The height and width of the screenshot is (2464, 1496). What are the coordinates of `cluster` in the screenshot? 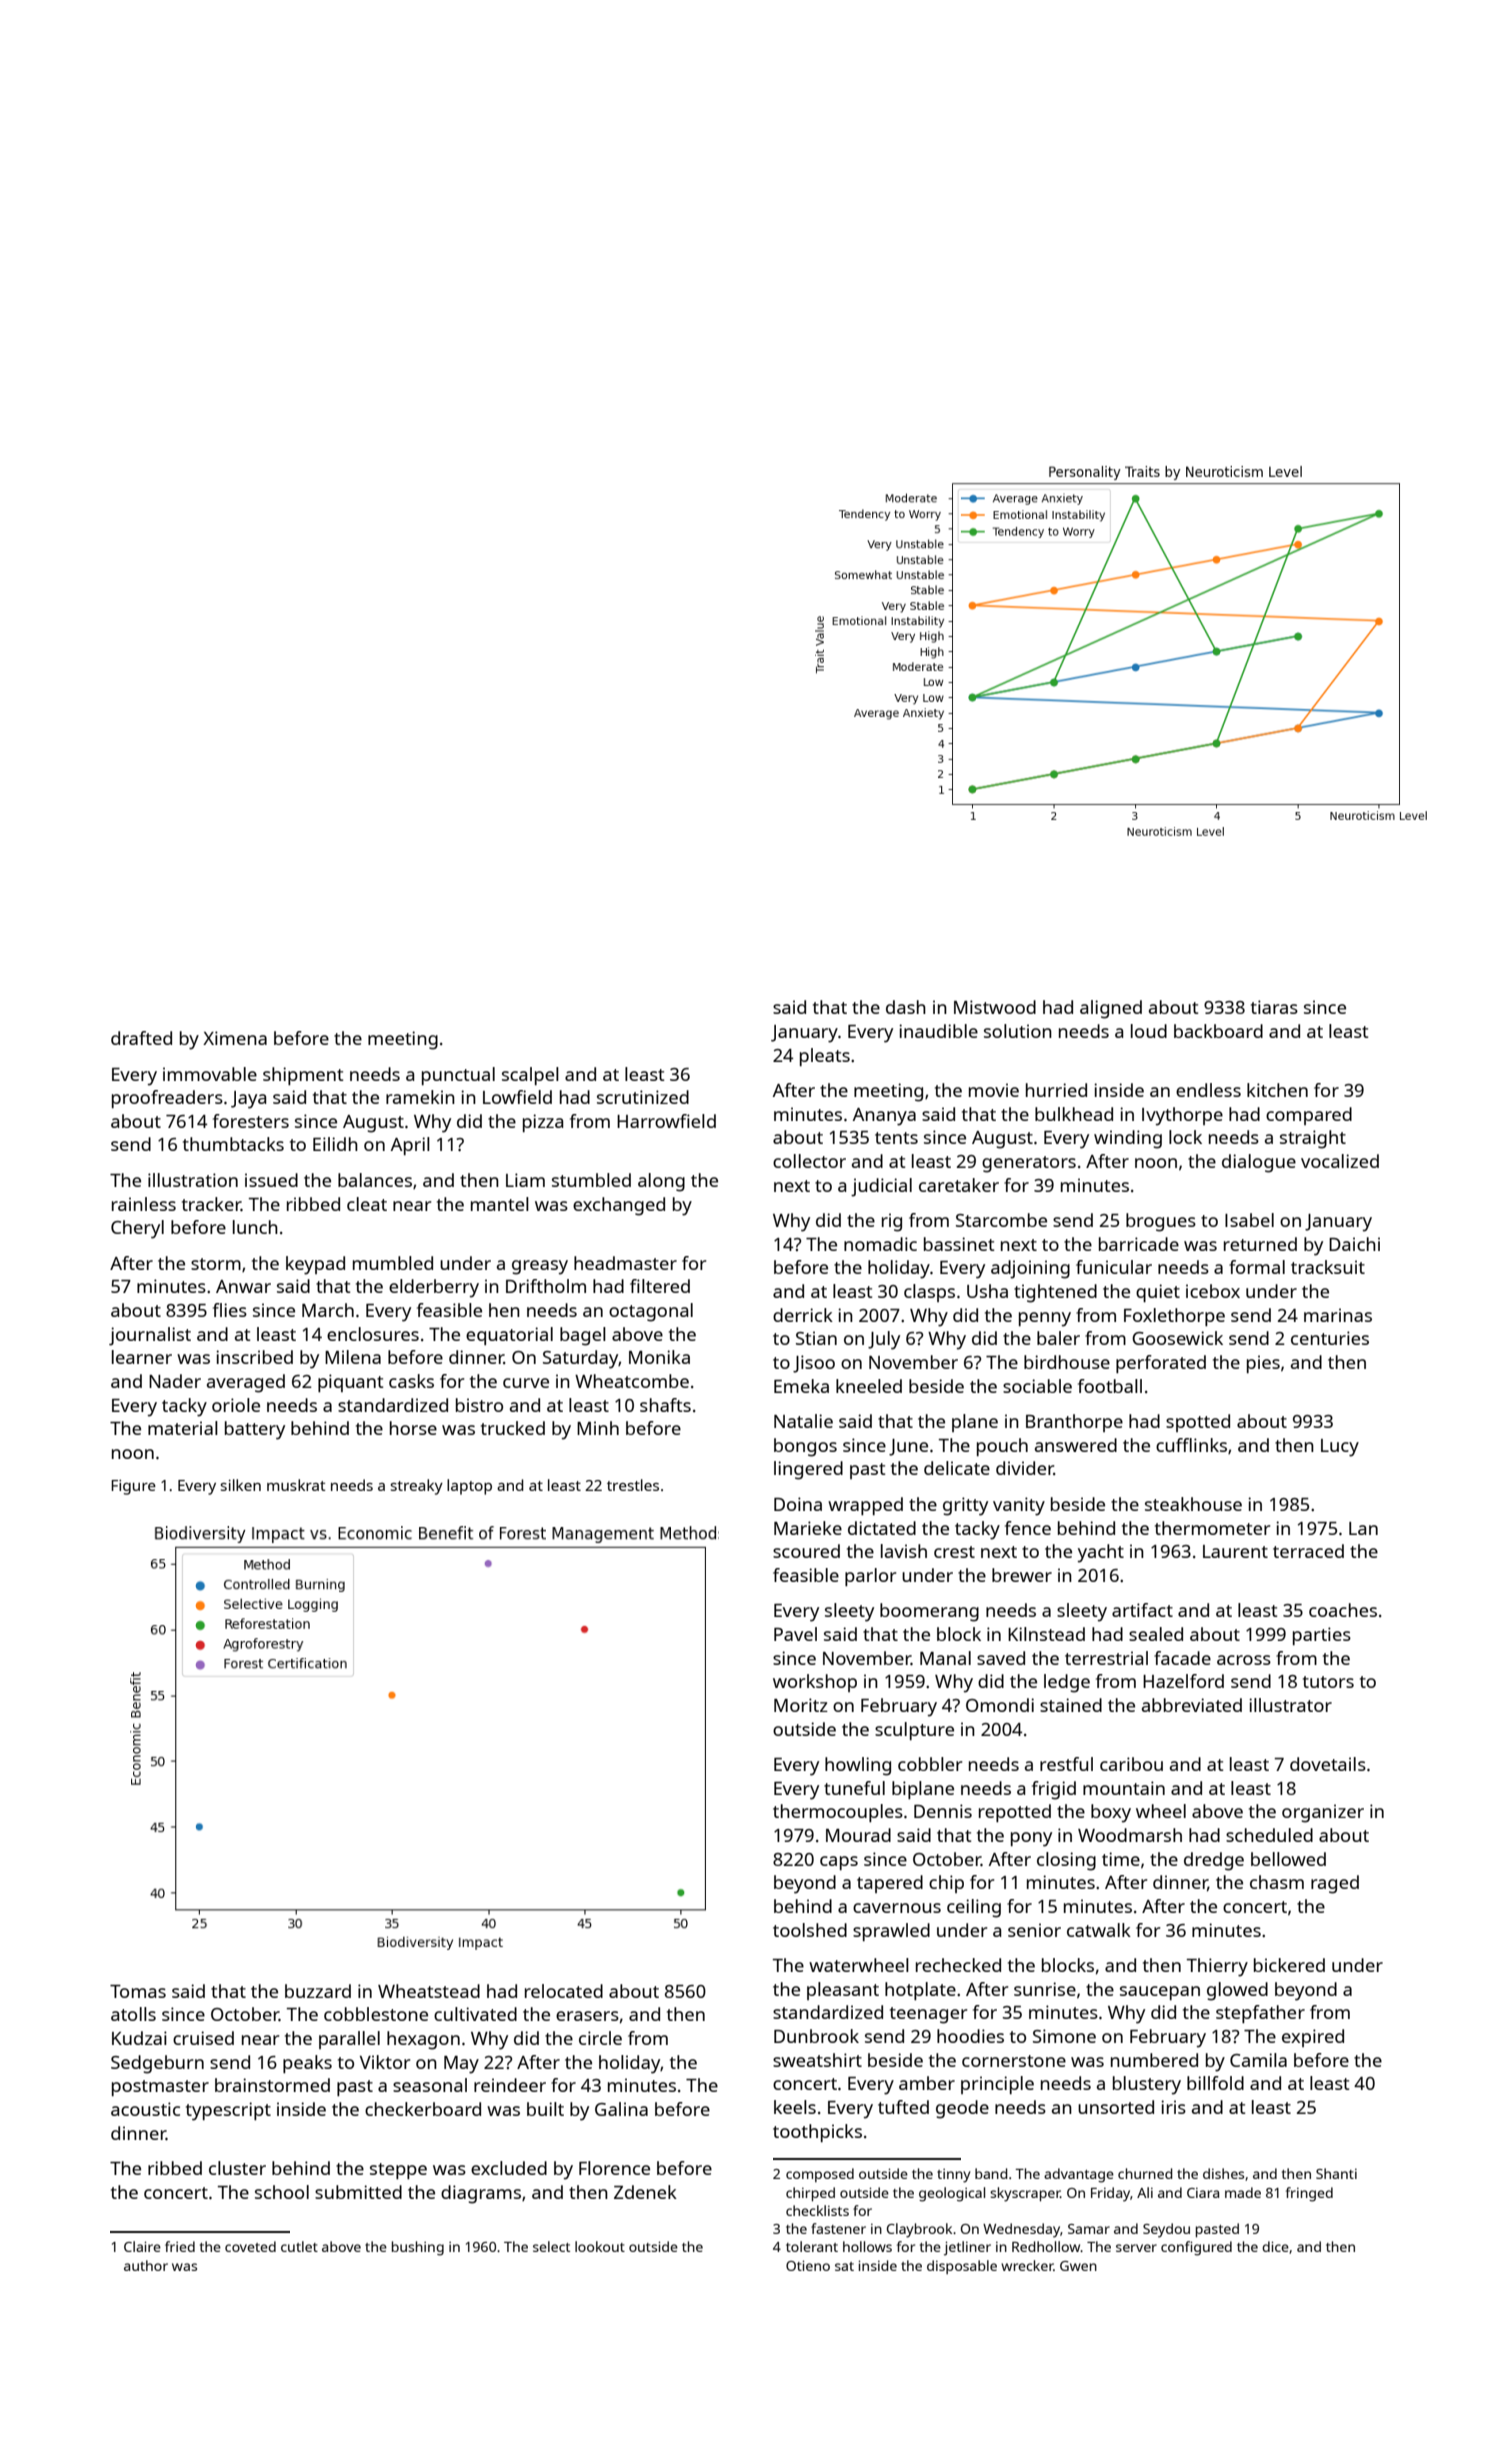 It's located at (237, 2168).
